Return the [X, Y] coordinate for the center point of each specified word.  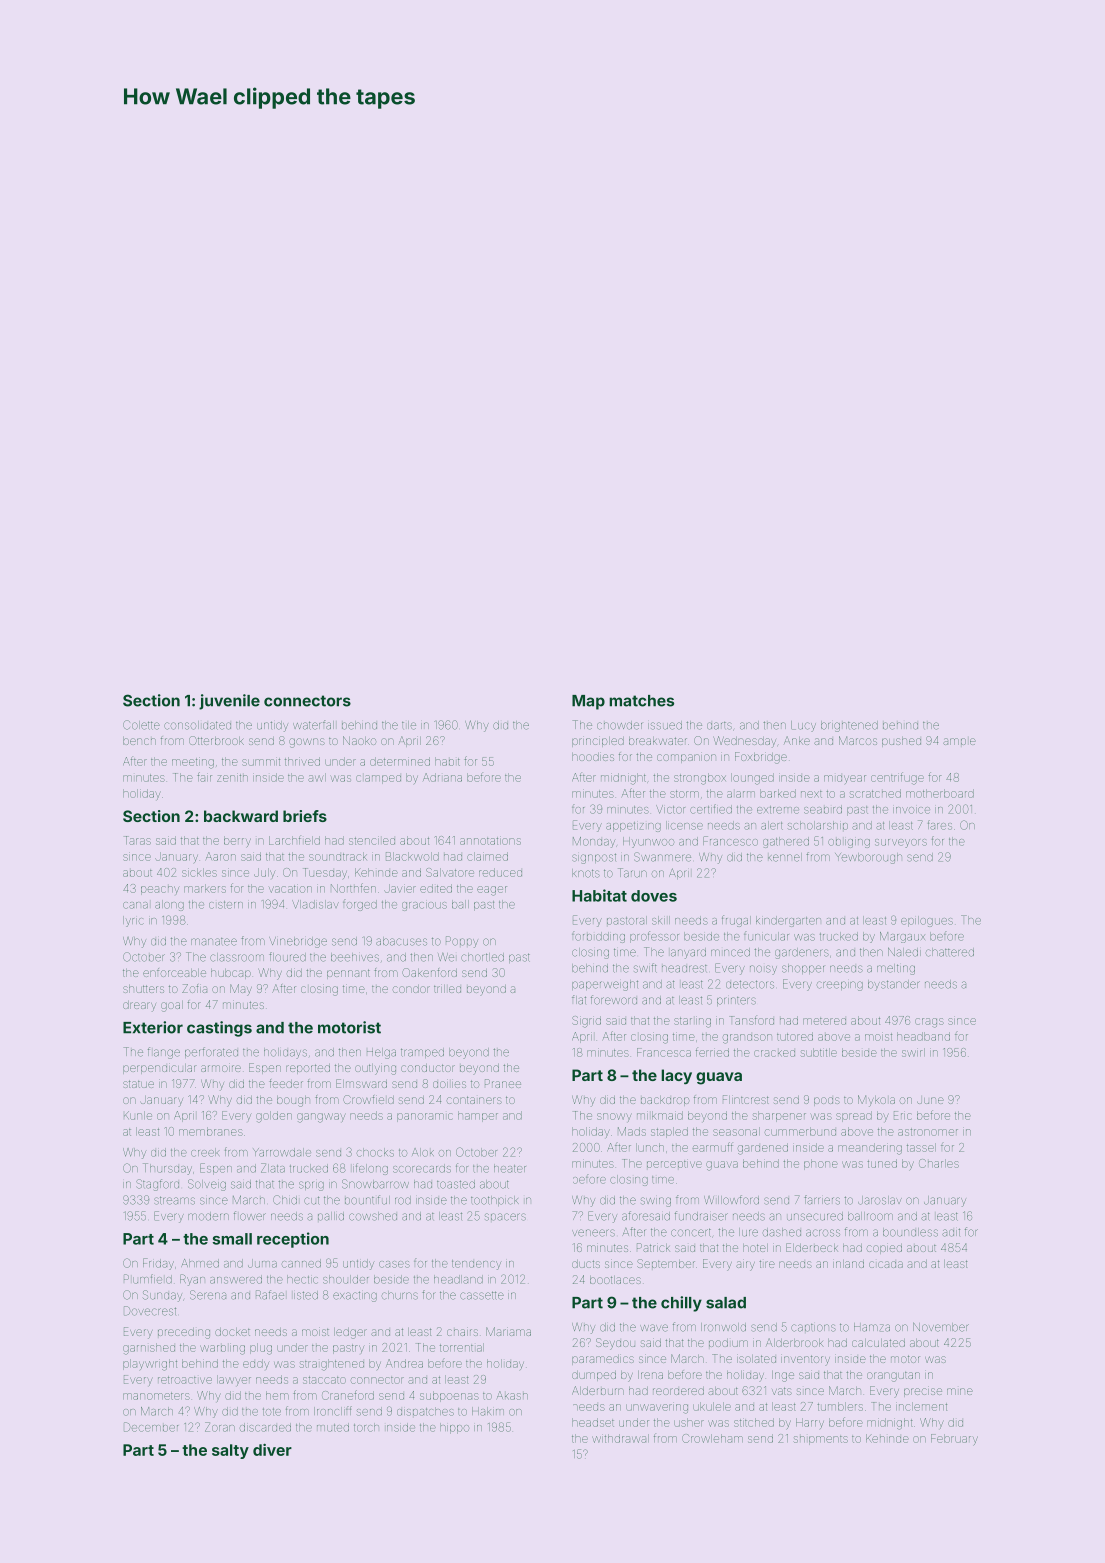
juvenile [229, 702]
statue [138, 1084]
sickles [199, 872]
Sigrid [586, 1022]
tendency [476, 1265]
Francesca [664, 1052]
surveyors [901, 843]
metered [824, 1021]
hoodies [593, 757]
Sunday [162, 1296]
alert [772, 825]
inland [848, 1264]
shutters [143, 989]
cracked [774, 1053]
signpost [594, 859]
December [151, 1427]
